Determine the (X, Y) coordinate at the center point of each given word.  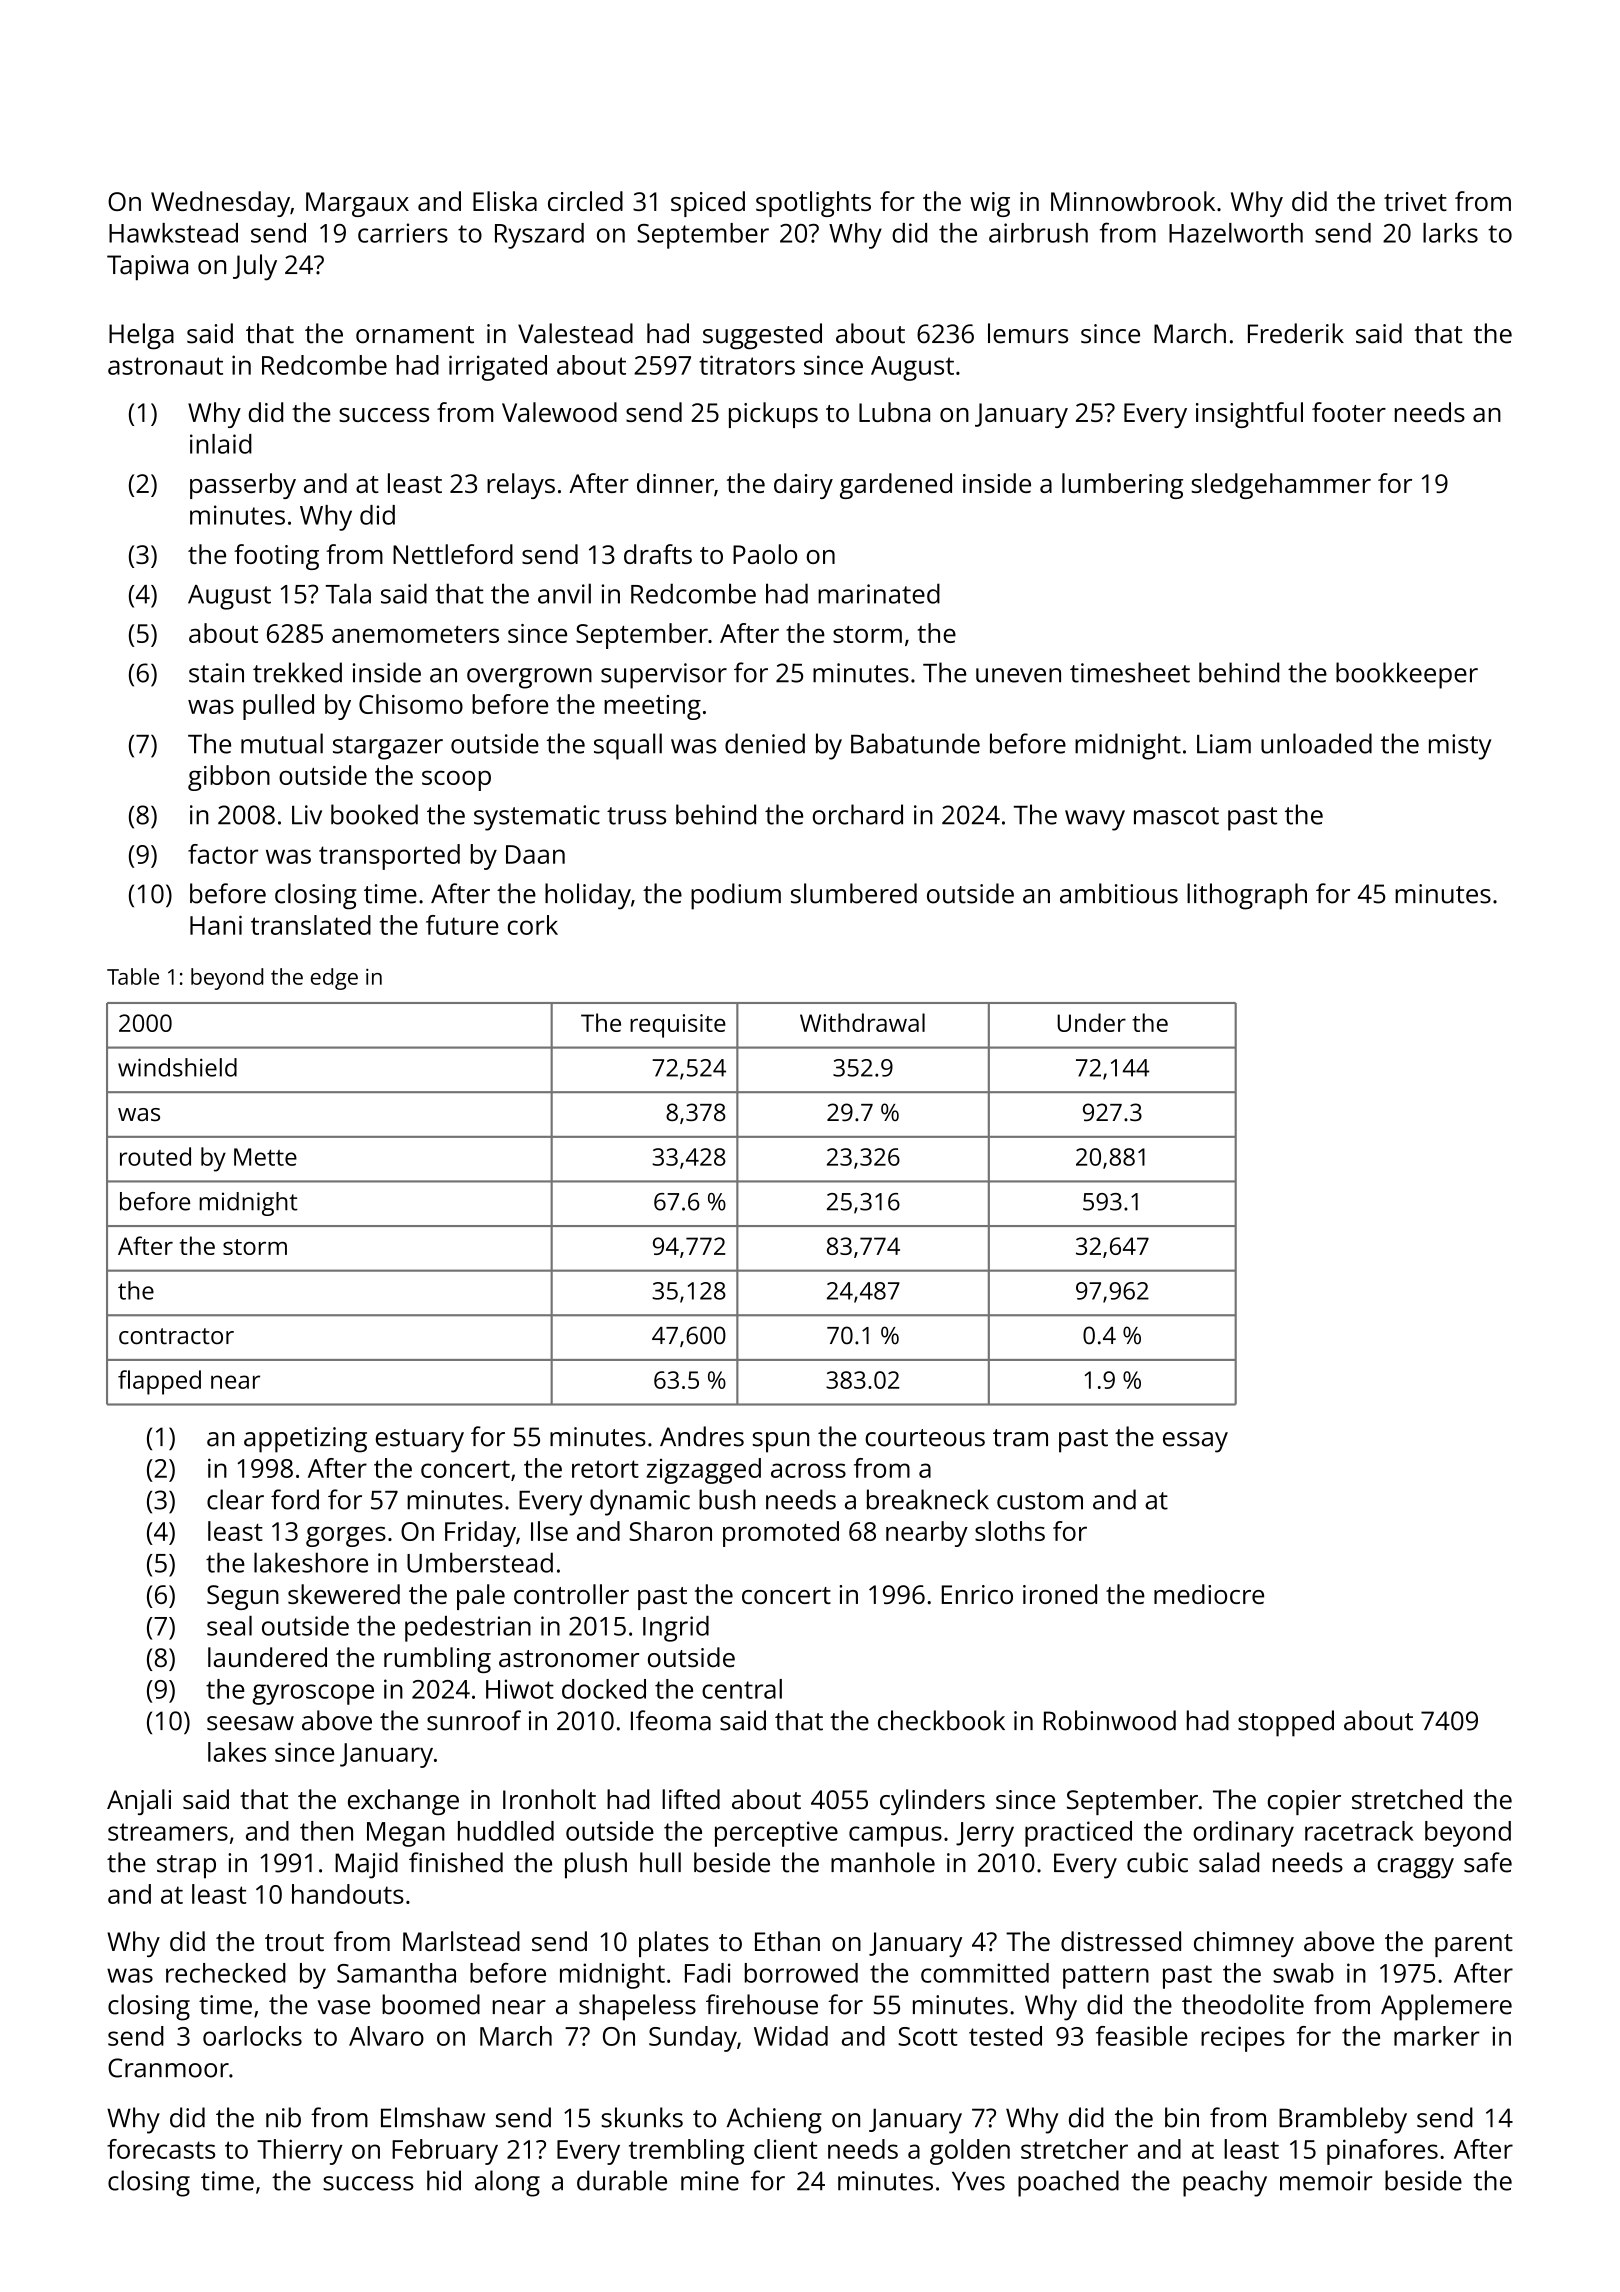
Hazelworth (1236, 233)
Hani (216, 925)
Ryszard (539, 236)
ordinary (1243, 1834)
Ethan (787, 1941)
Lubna (894, 412)
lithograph (1247, 896)
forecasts (161, 2149)
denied (765, 743)
